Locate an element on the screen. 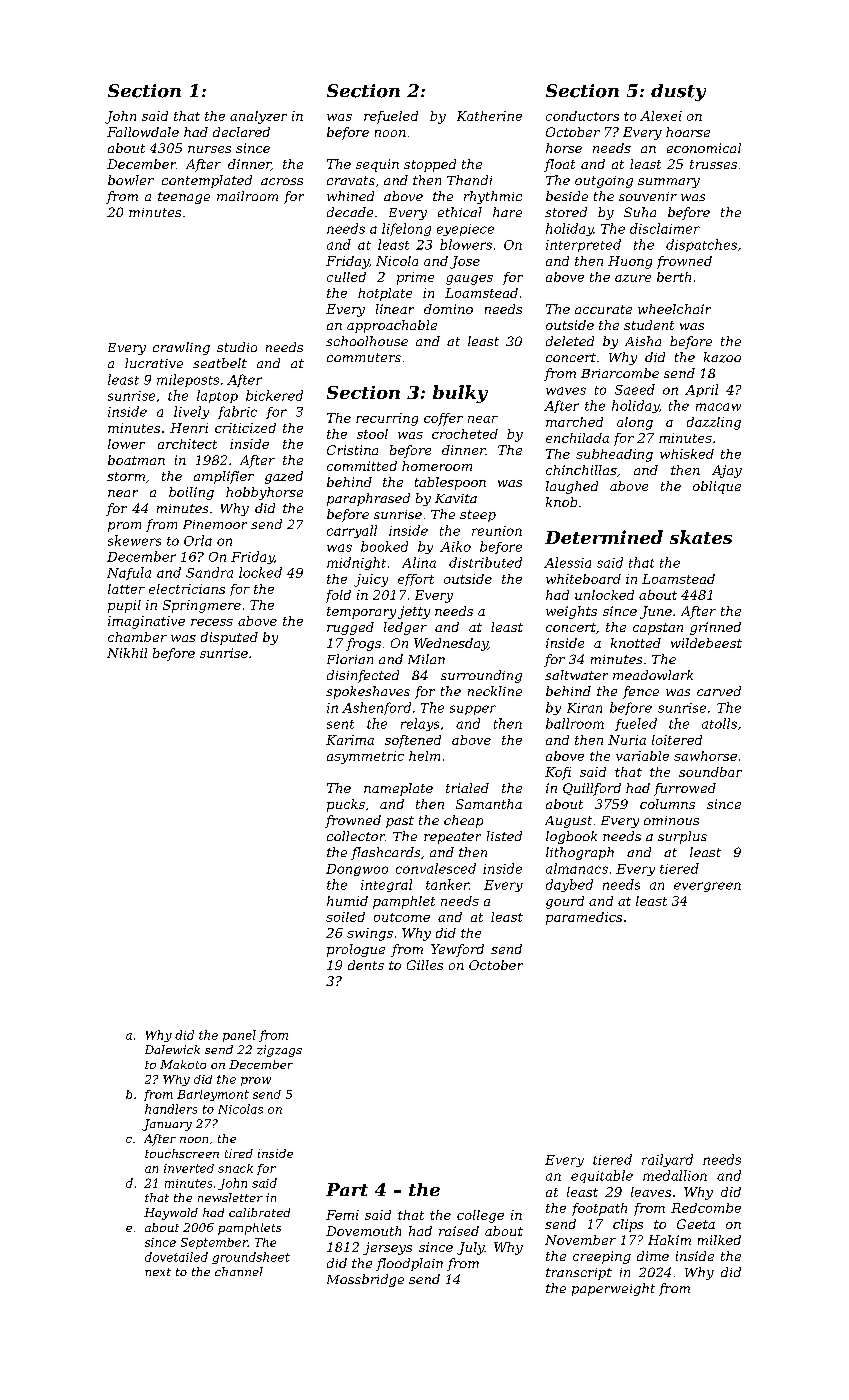  Nikhil is located at coordinates (127, 653).
